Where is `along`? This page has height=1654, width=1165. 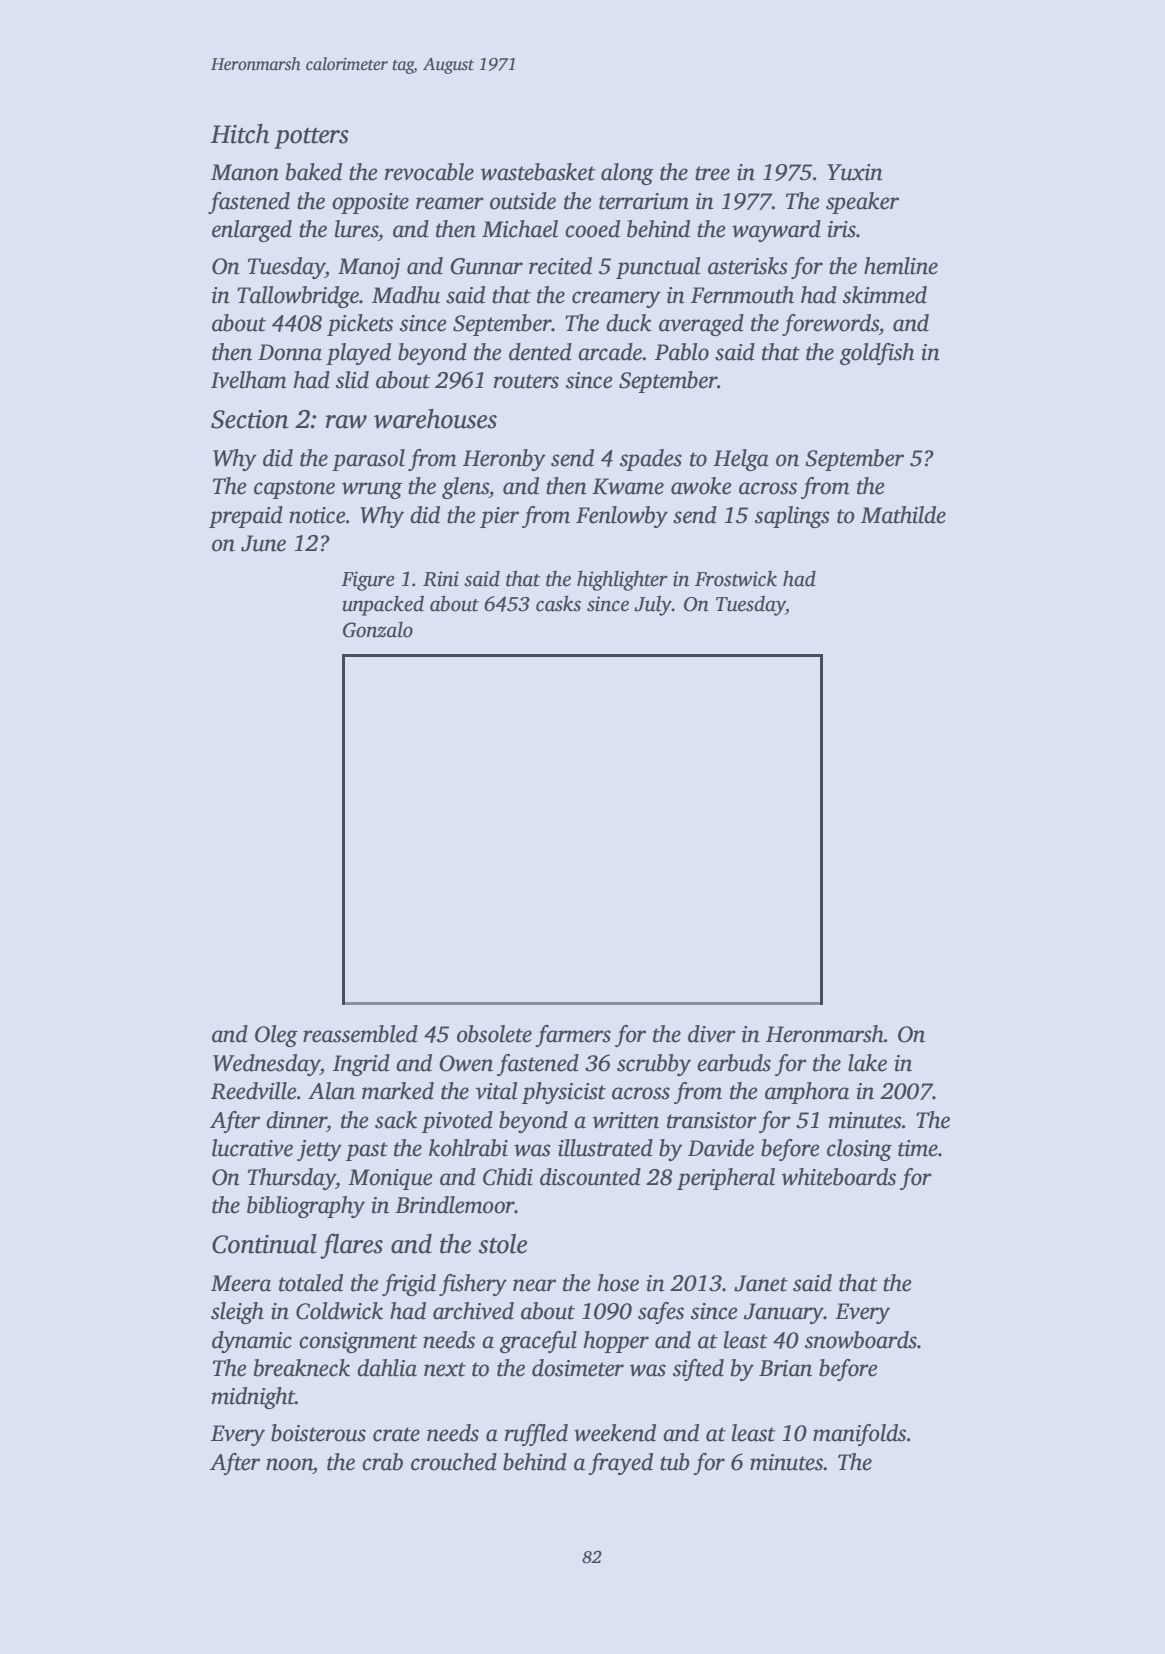 along is located at coordinates (627, 174).
